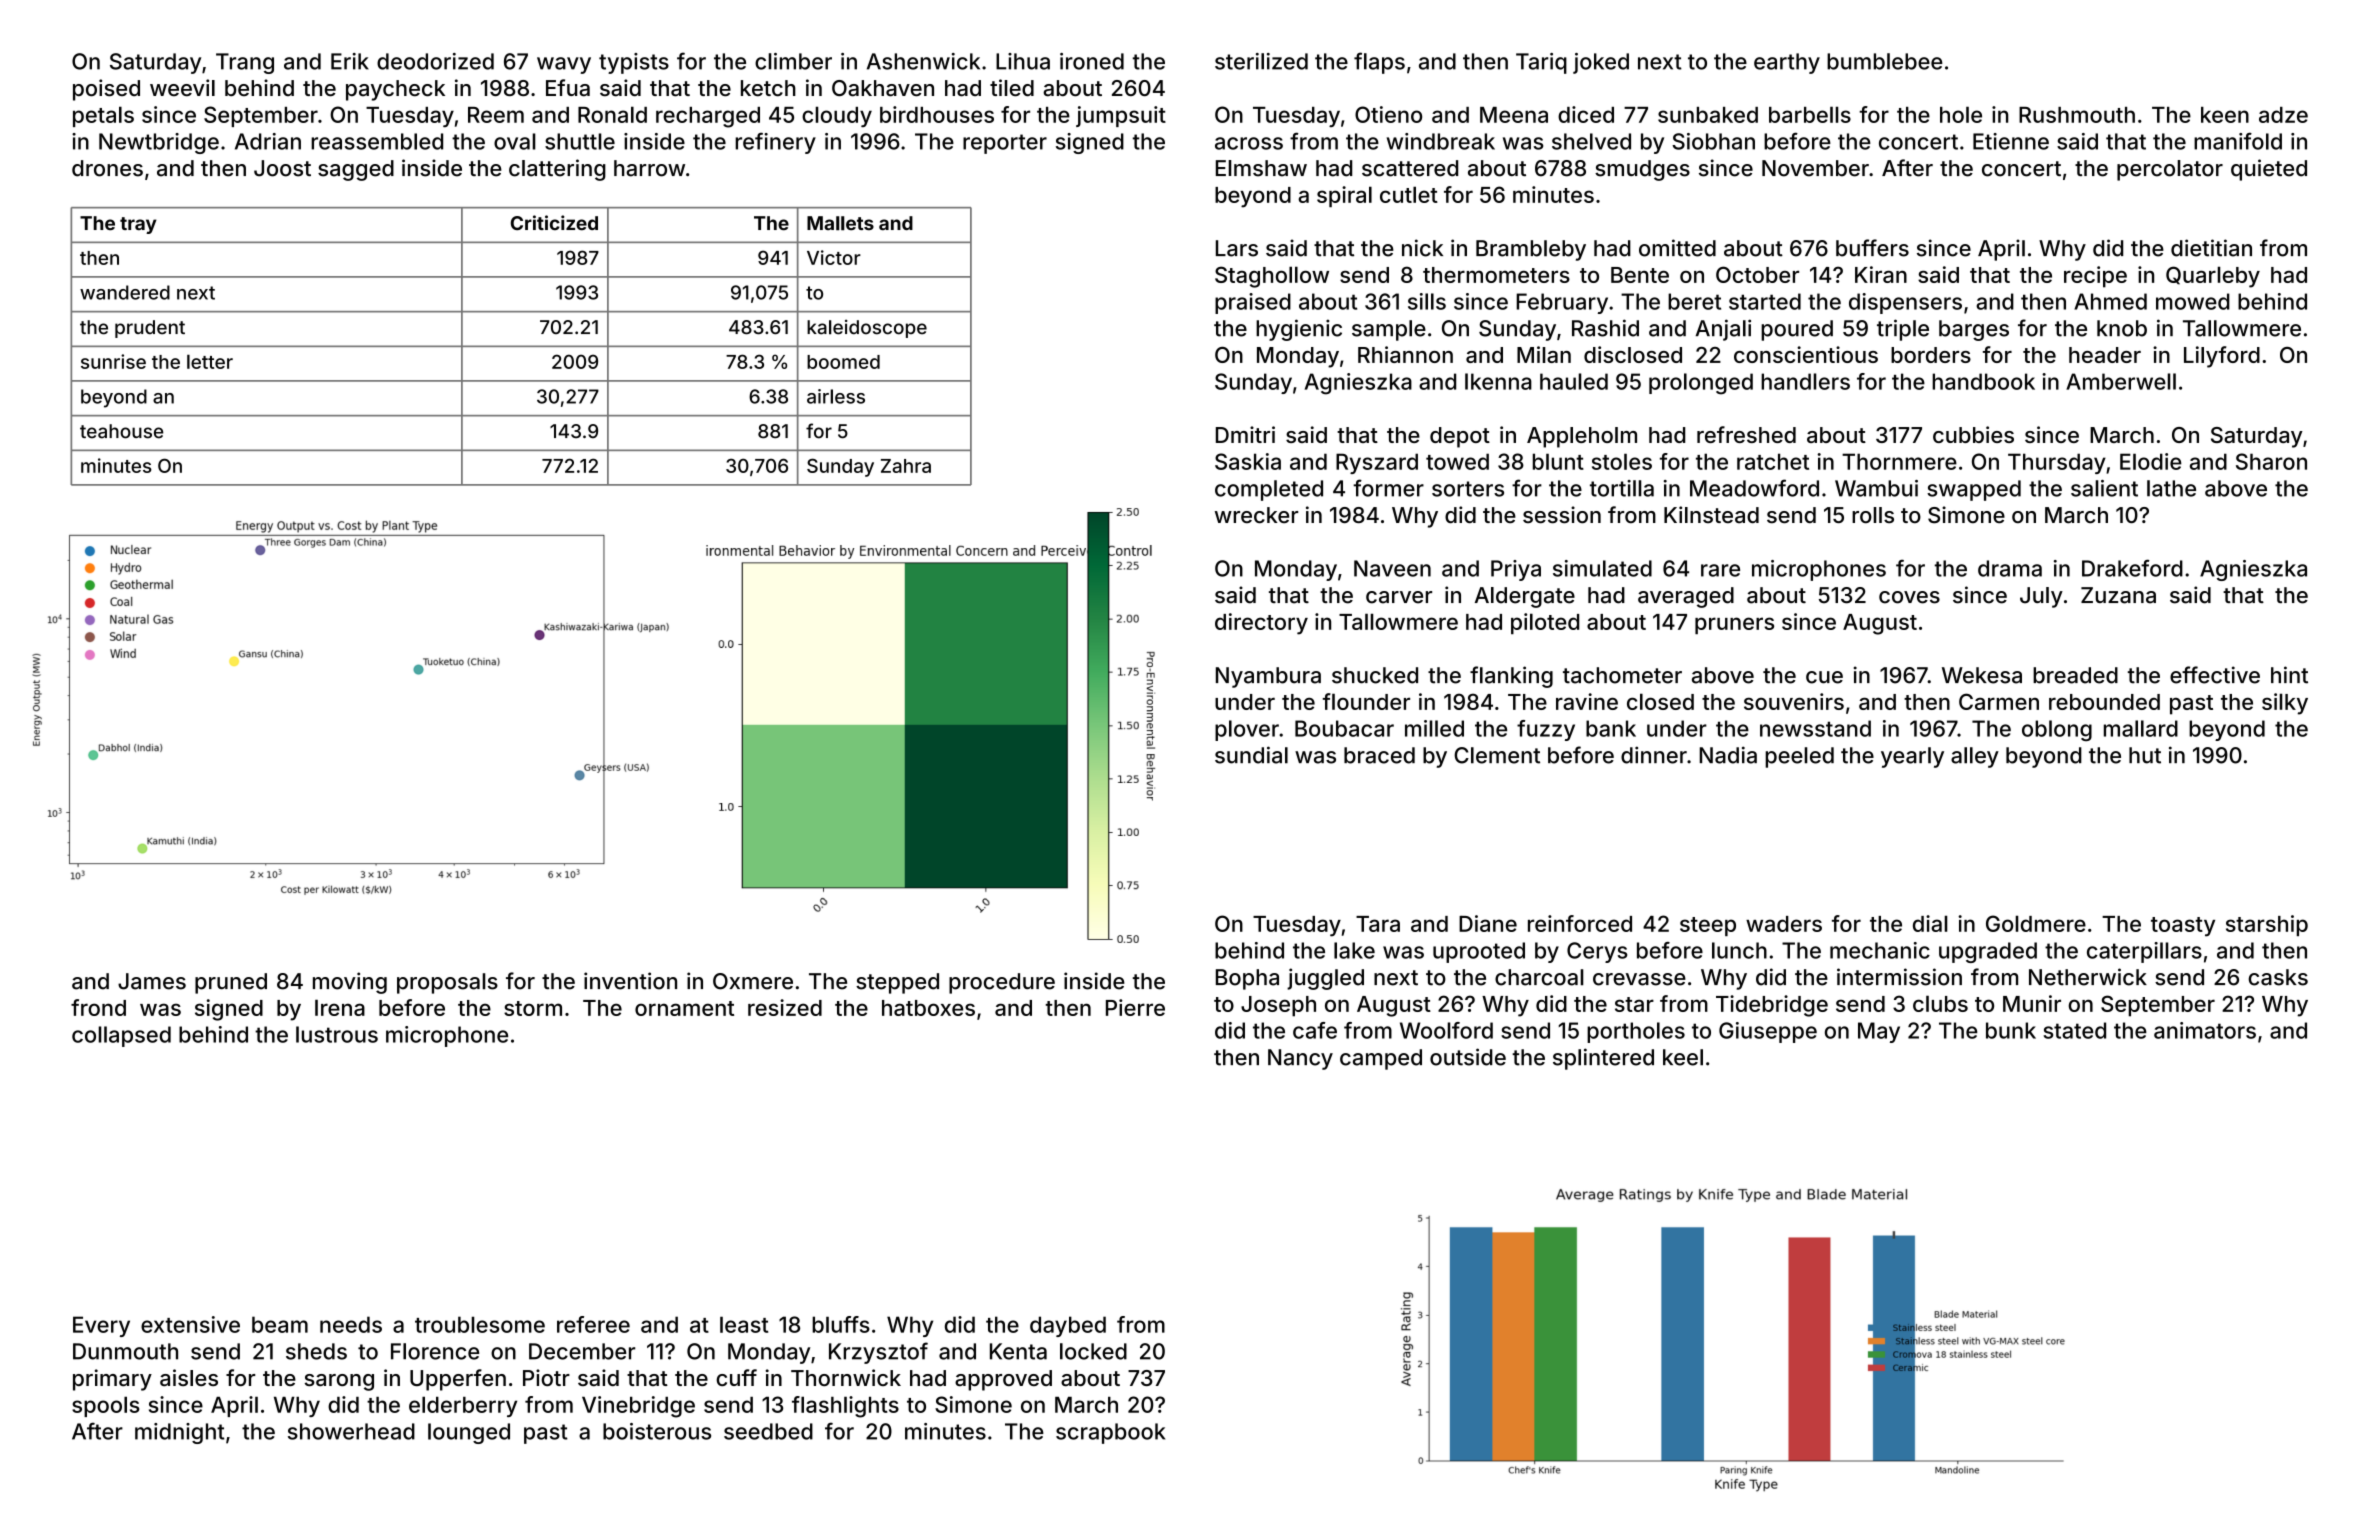 The width and height of the document is (2380, 1540). Describe the element at coordinates (1093, 1351) in the document. I see `locked` at that location.
